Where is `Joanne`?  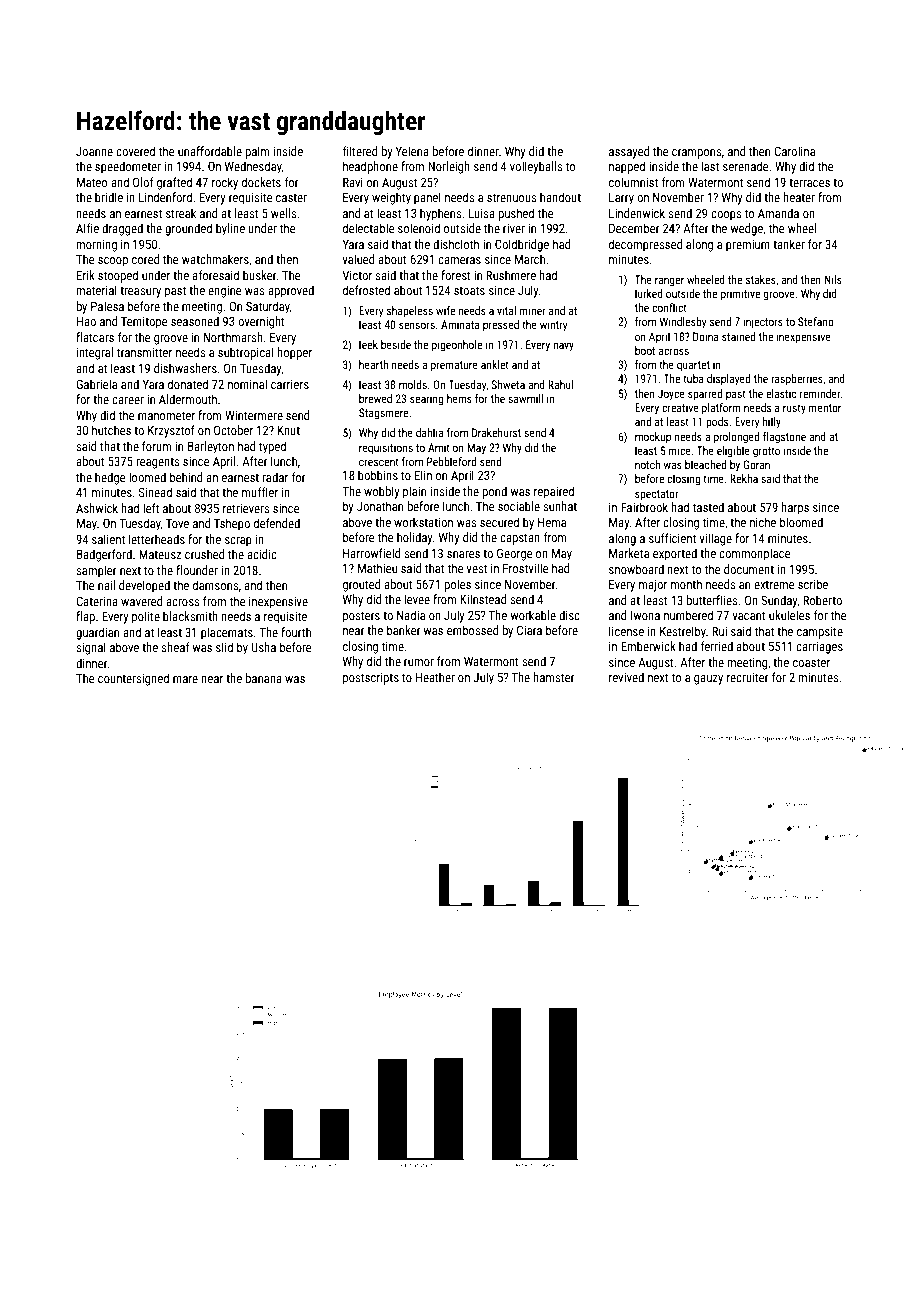
Joanne is located at coordinates (94, 151).
